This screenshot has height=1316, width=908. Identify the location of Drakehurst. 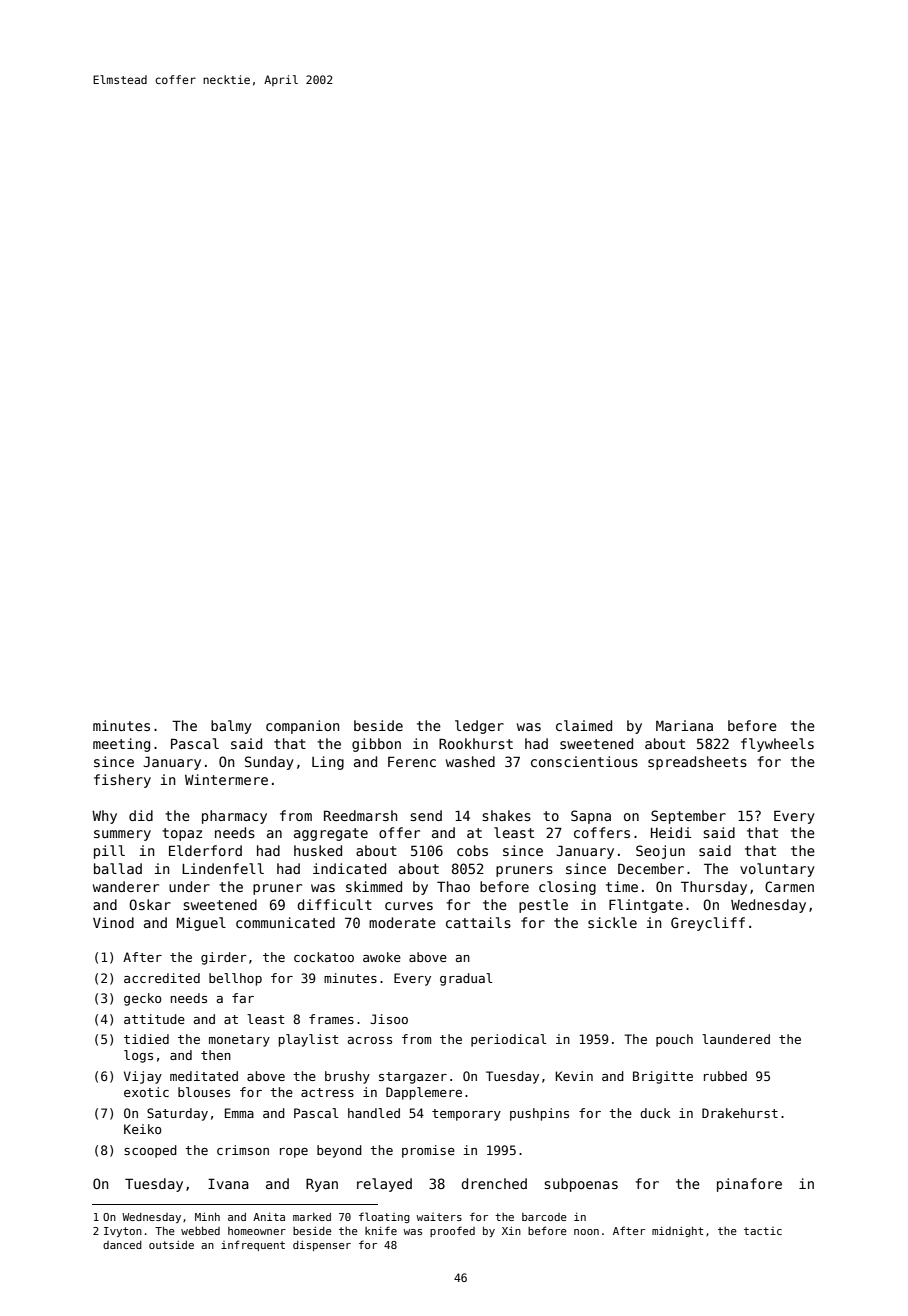
(740, 1113).
